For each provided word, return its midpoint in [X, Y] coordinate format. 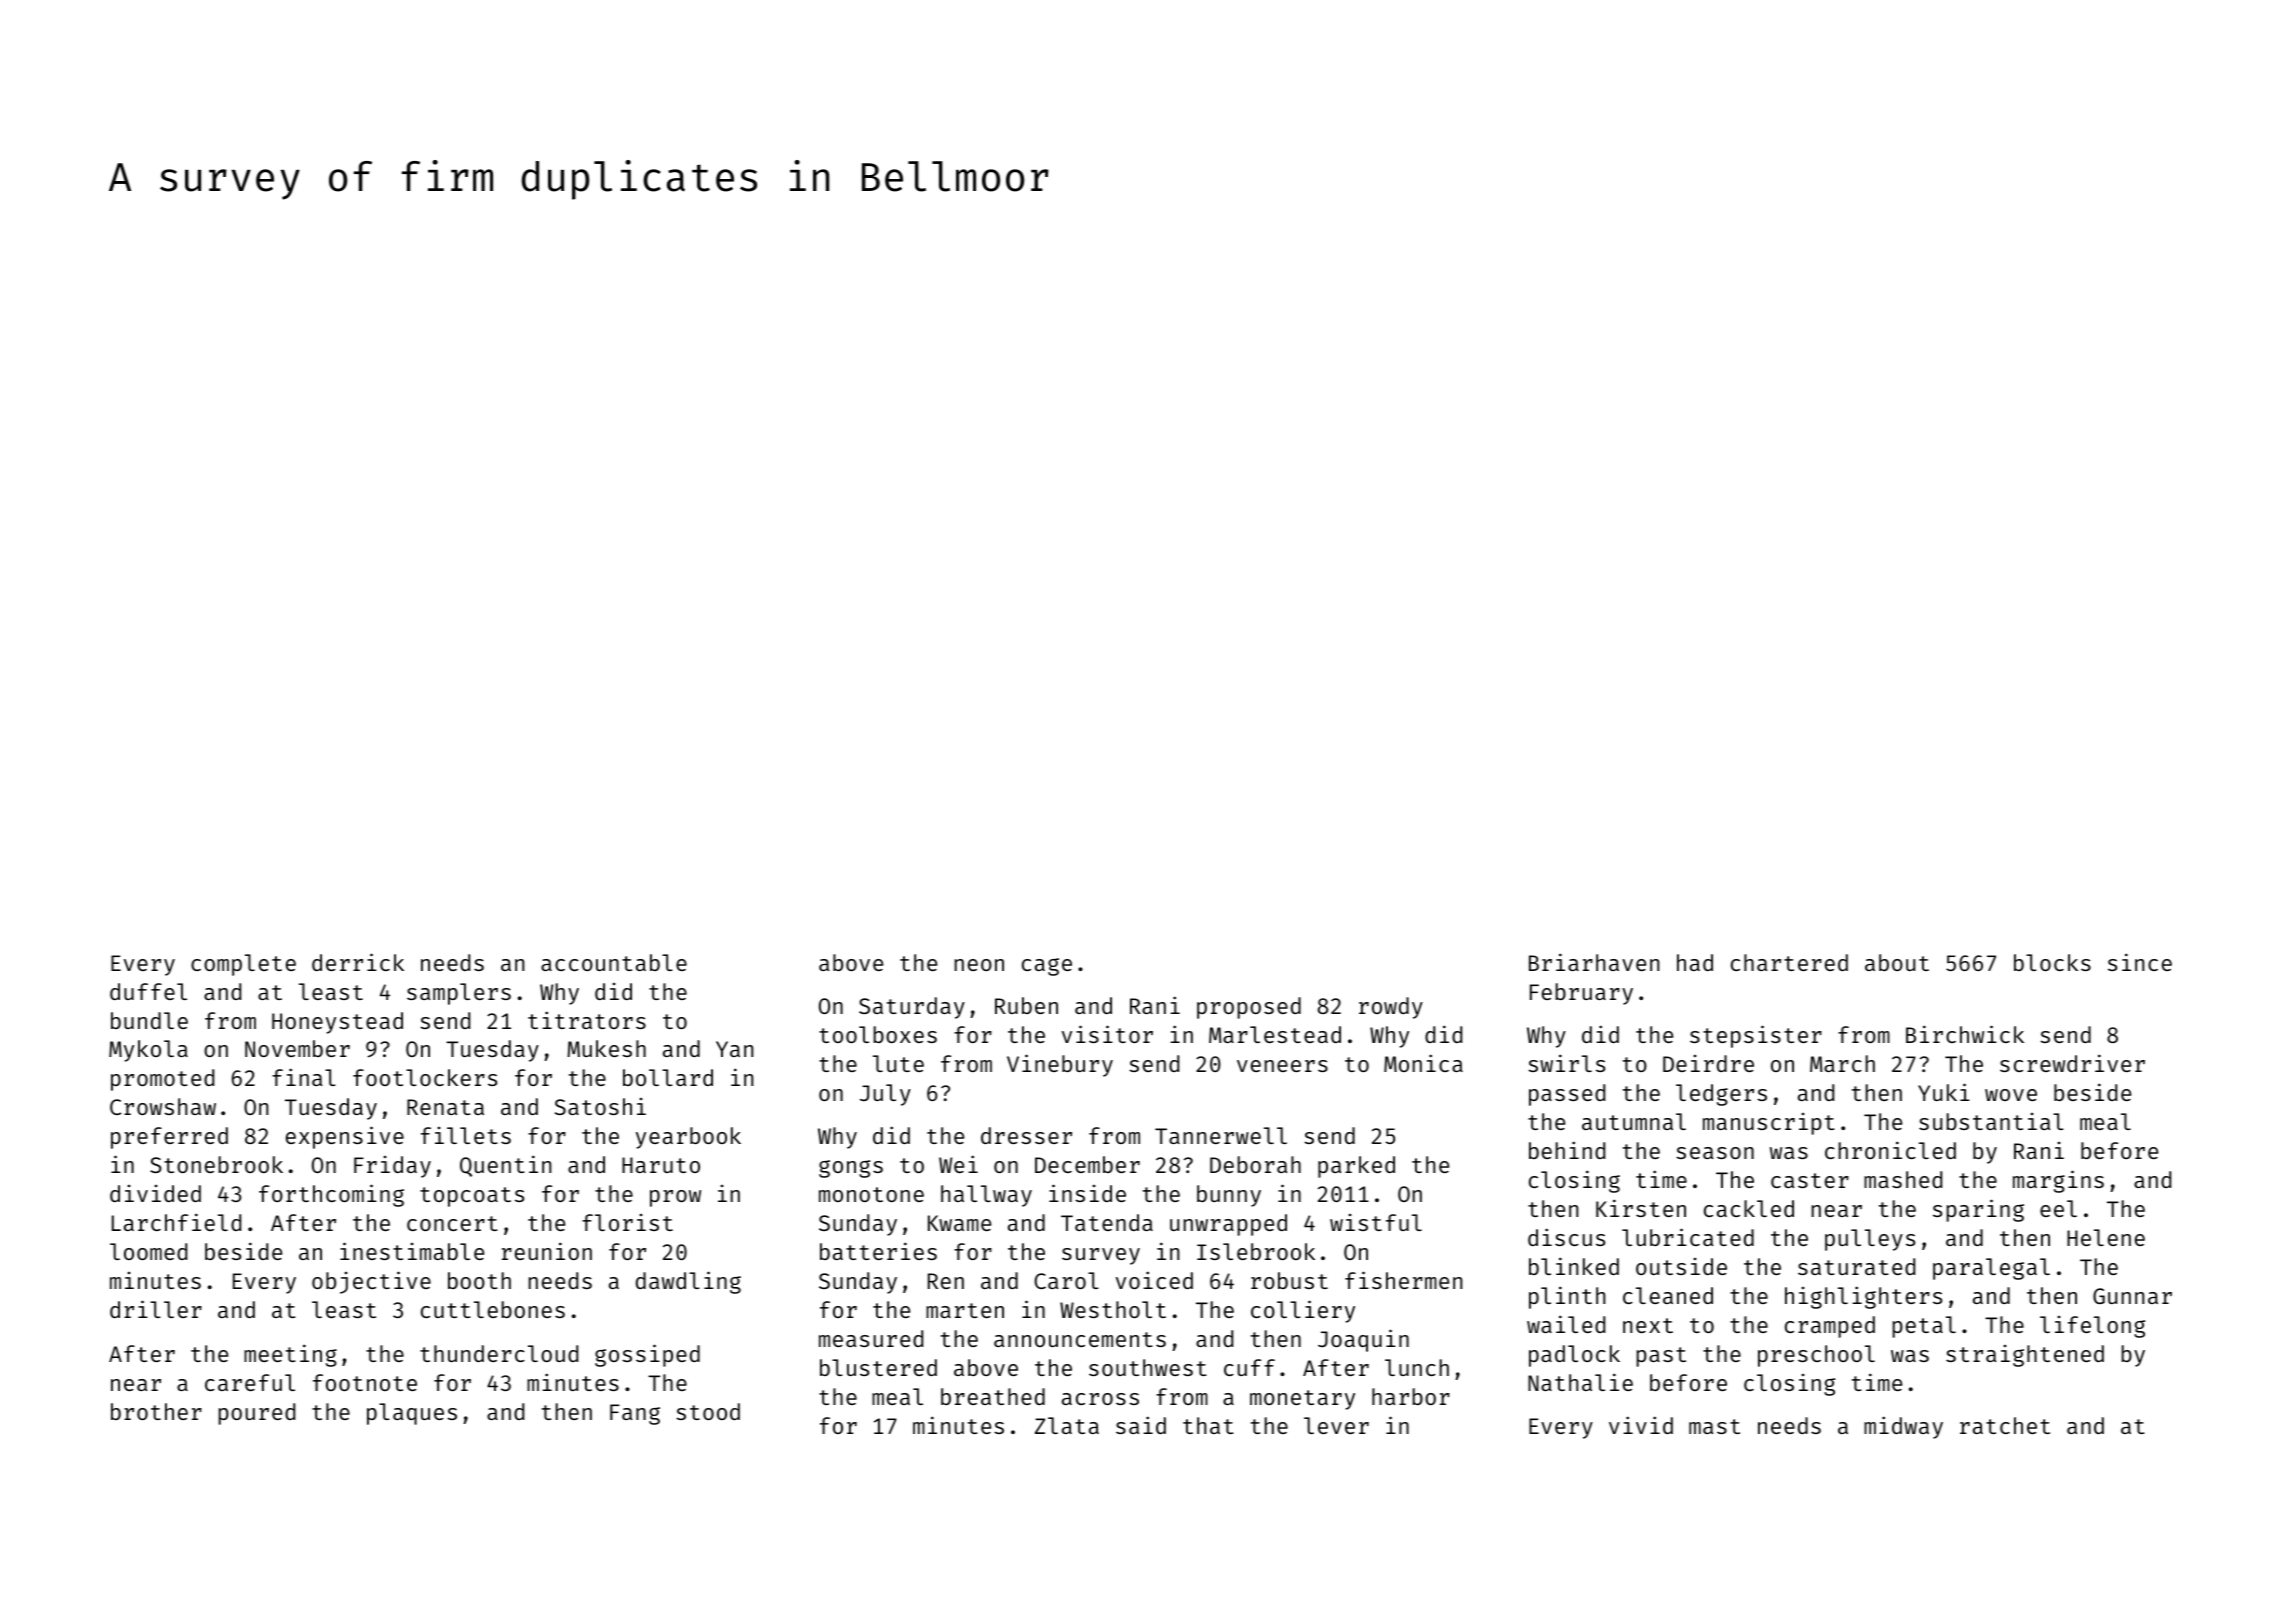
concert [452, 1223]
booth [479, 1280]
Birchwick [1965, 1034]
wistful [1376, 1222]
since [2140, 962]
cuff [1249, 1367]
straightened [2025, 1356]
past [1661, 1357]
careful [250, 1382]
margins [2058, 1181]
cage [1047, 967]
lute [898, 1063]
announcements [1080, 1339]
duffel [148, 991]
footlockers [425, 1077]
